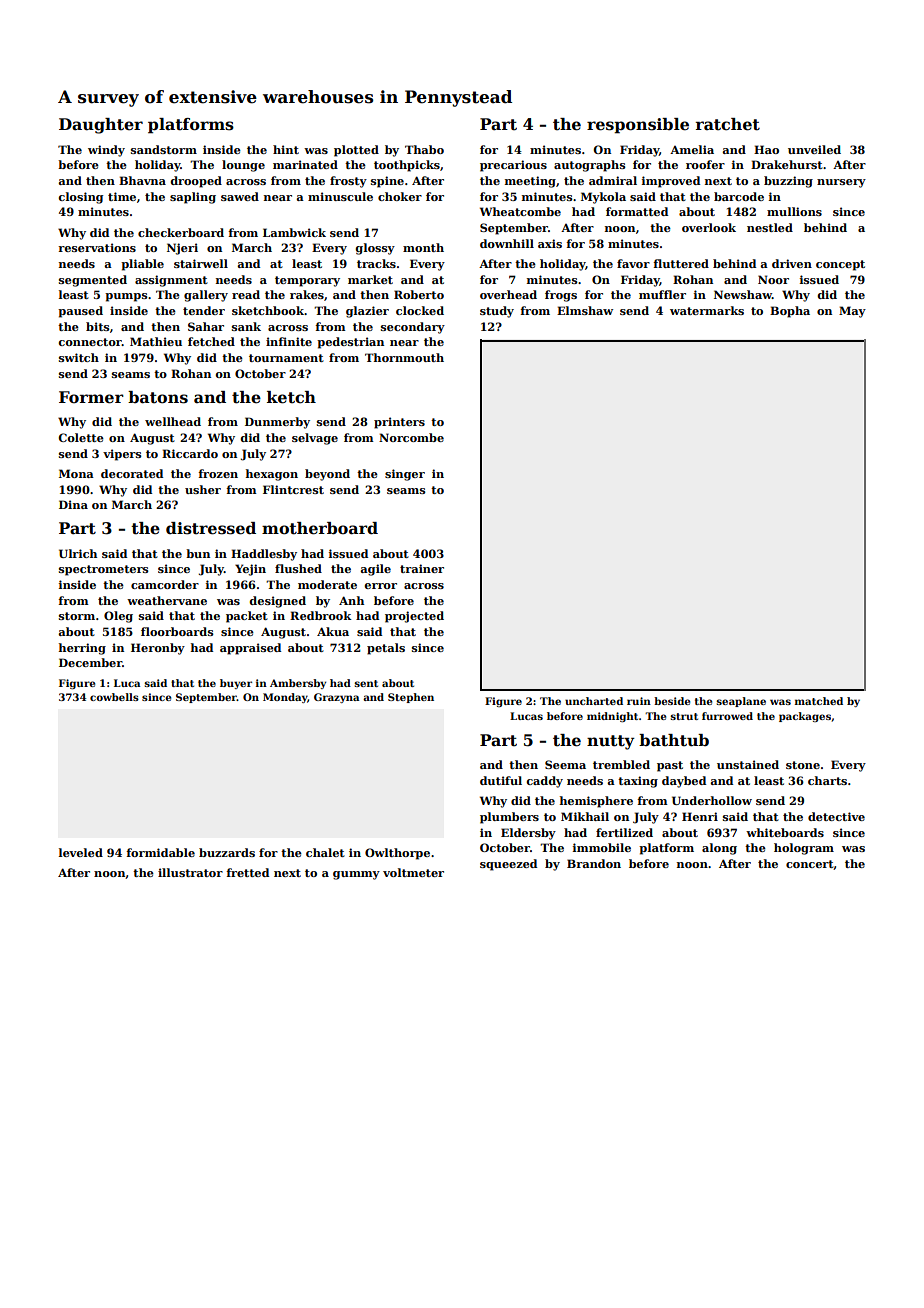 The width and height of the document is (924, 1308). I want to click on past, so click(670, 766).
